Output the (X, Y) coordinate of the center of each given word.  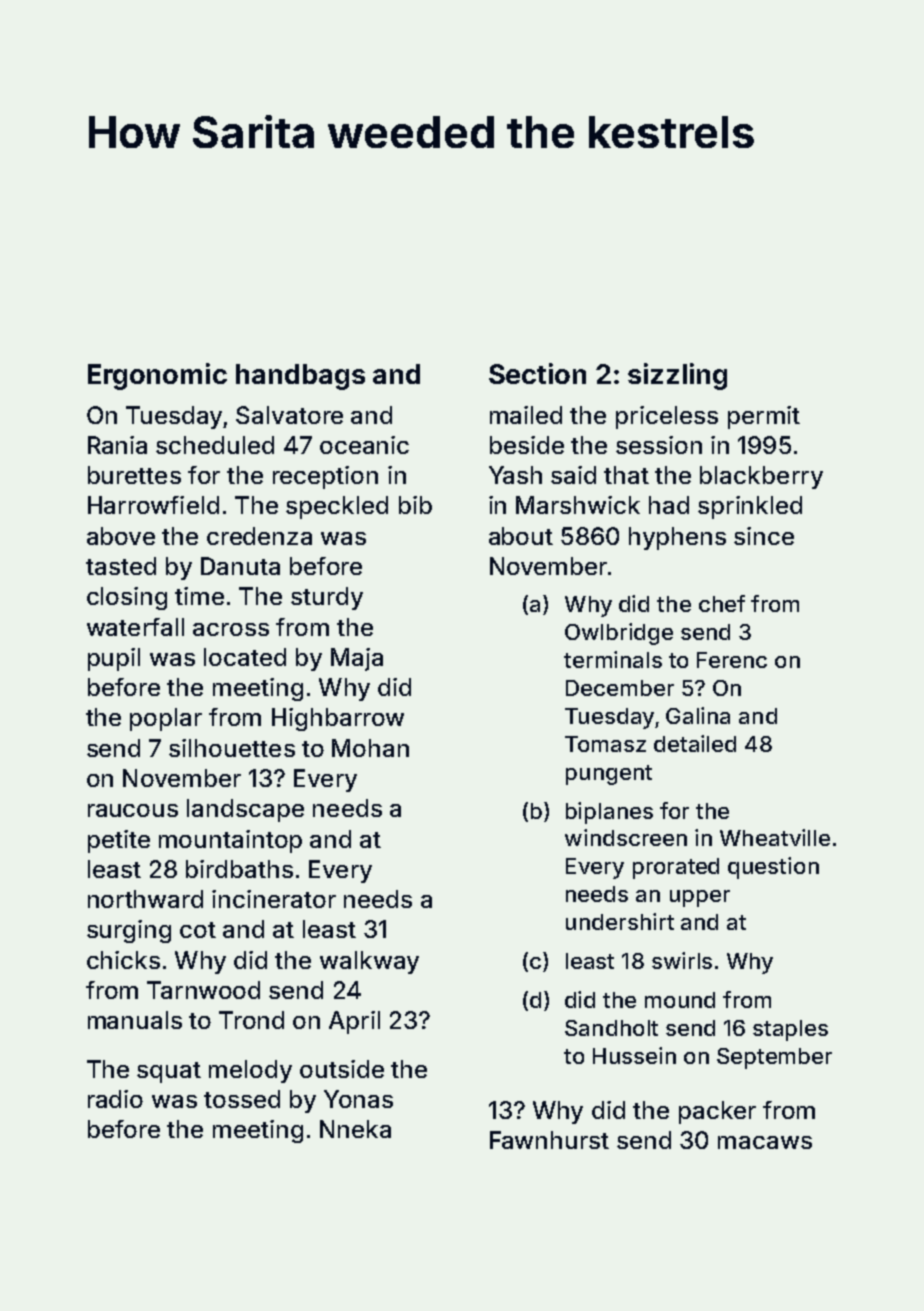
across (231, 629)
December (620, 688)
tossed (242, 1099)
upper (700, 898)
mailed (526, 415)
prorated (676, 868)
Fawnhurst (549, 1140)
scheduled (215, 445)
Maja (357, 659)
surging (129, 931)
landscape (245, 810)
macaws (765, 1142)
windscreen (626, 837)
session (659, 445)
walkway (369, 962)
